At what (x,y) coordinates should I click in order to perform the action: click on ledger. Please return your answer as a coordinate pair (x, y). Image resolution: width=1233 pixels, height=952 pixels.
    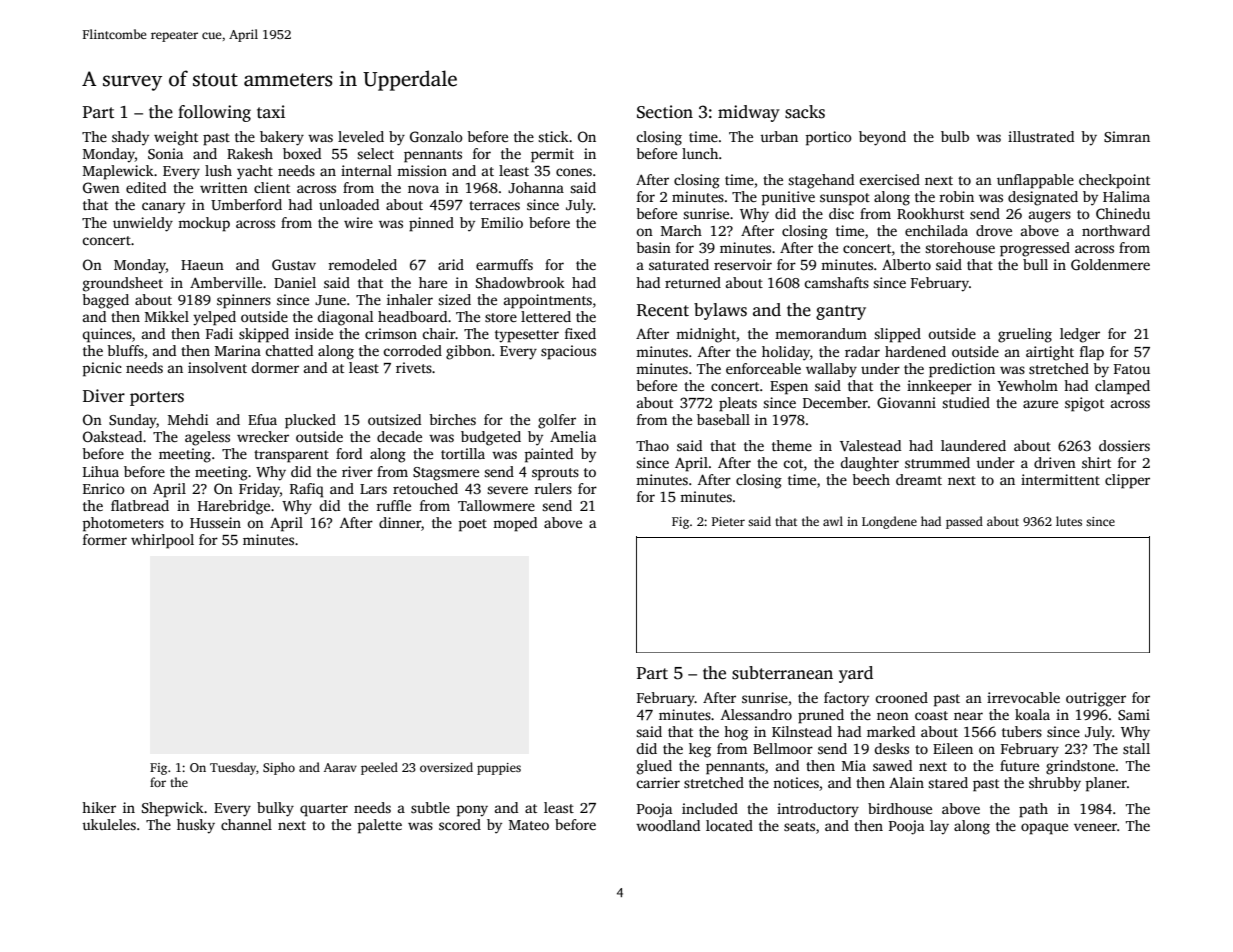
    Looking at the image, I should click on (1080, 335).
